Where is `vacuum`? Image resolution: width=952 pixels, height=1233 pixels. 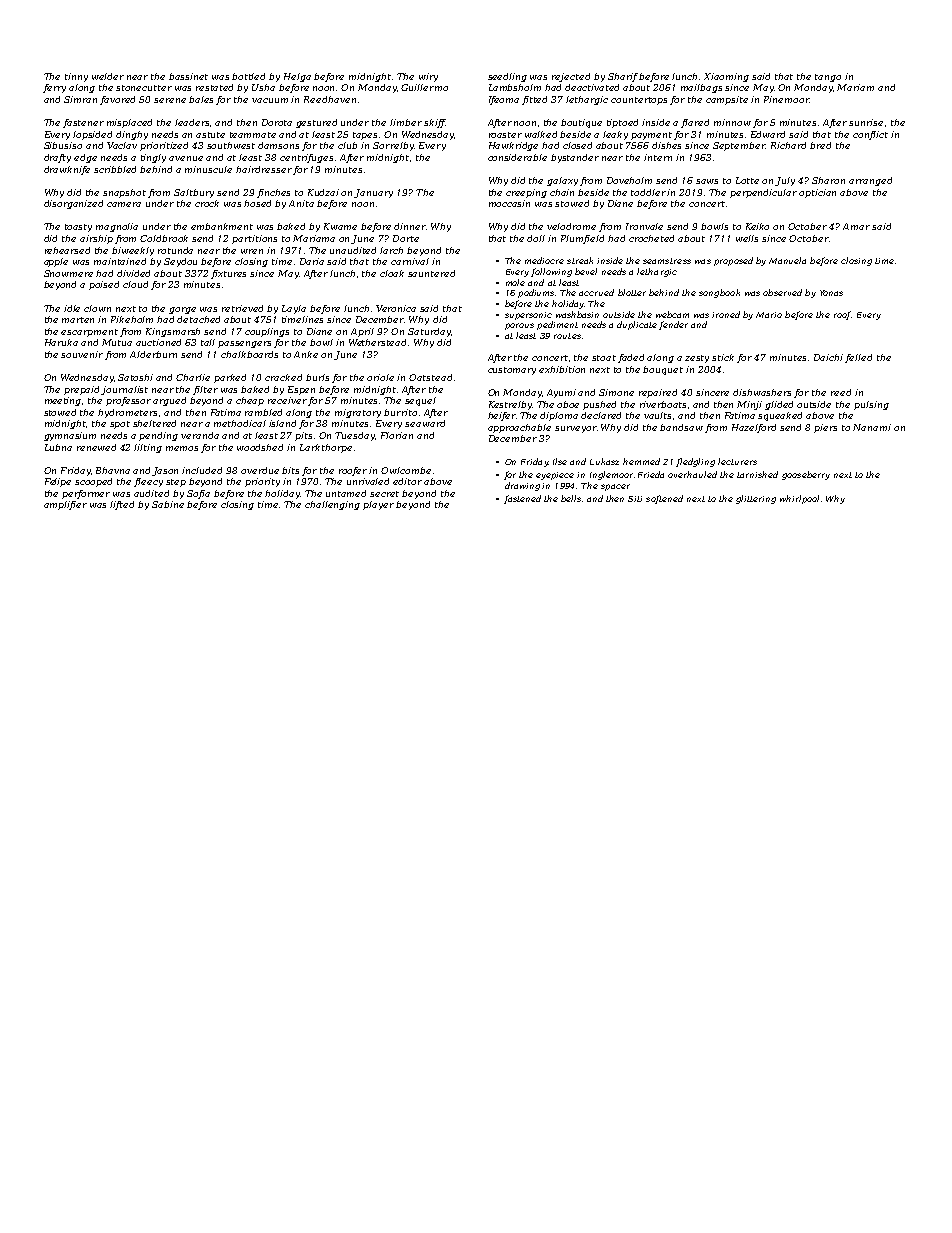 vacuum is located at coordinates (270, 100).
